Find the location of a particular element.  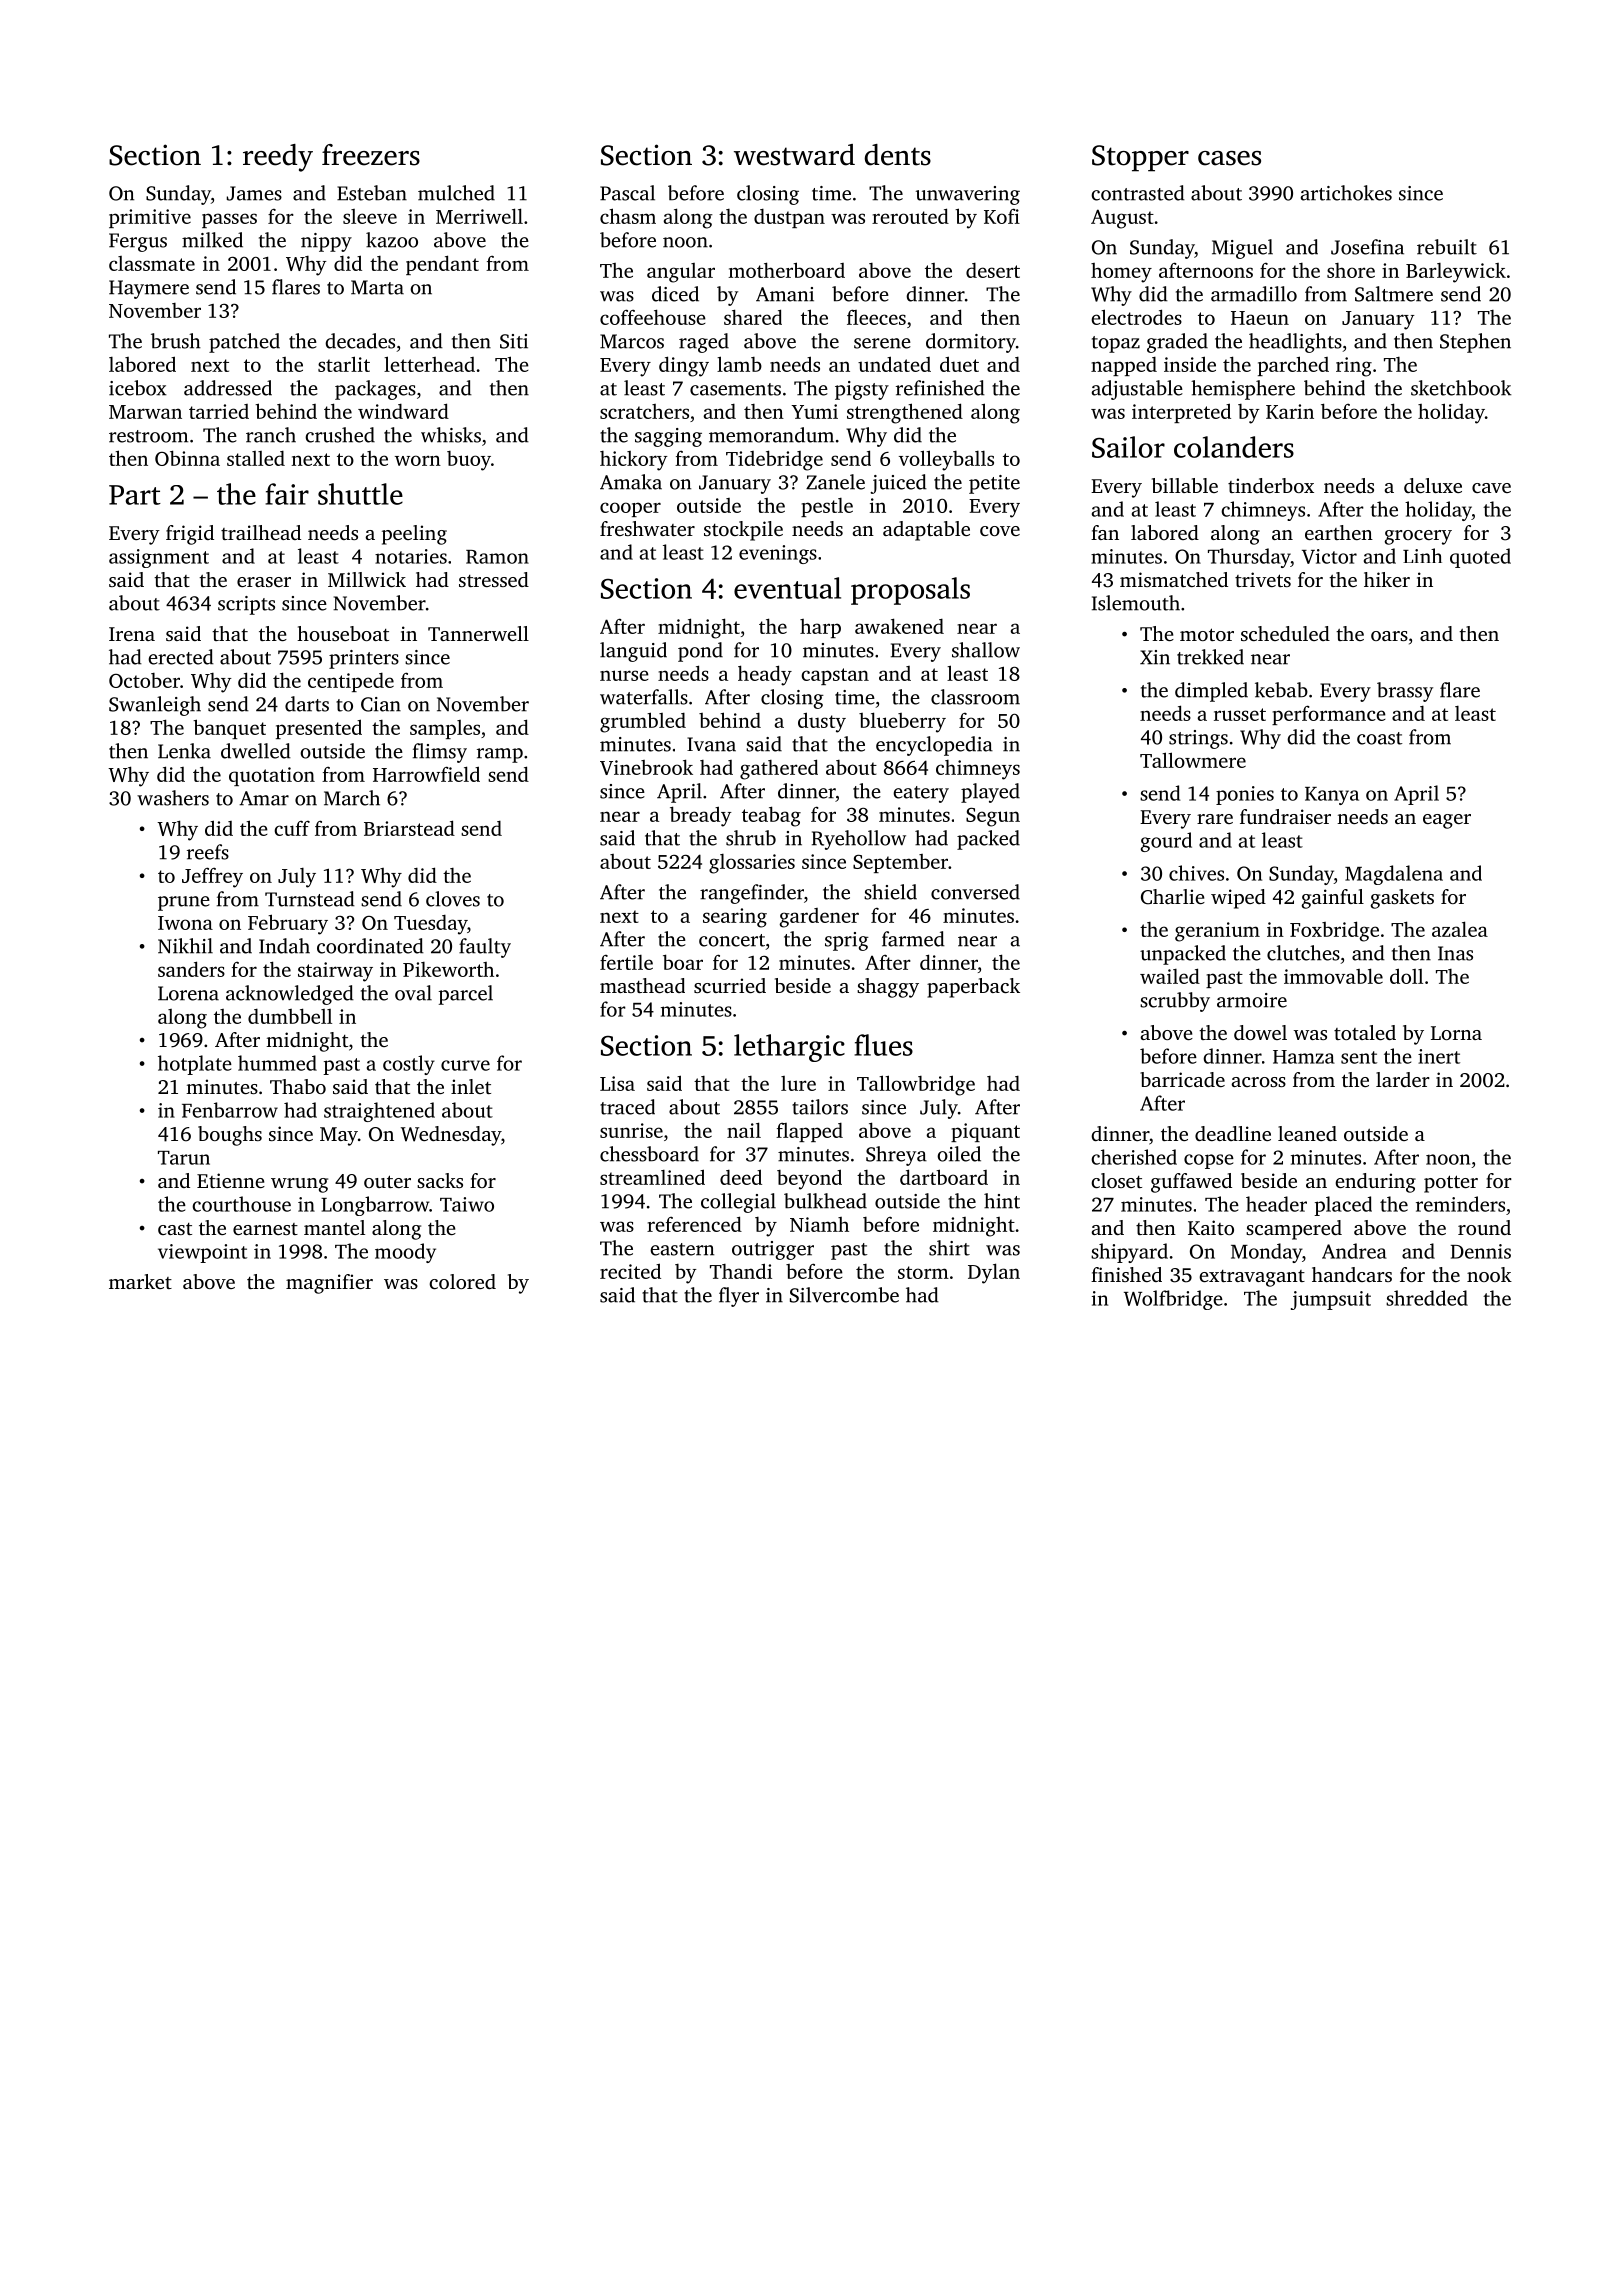

quoted is located at coordinates (1480, 558).
